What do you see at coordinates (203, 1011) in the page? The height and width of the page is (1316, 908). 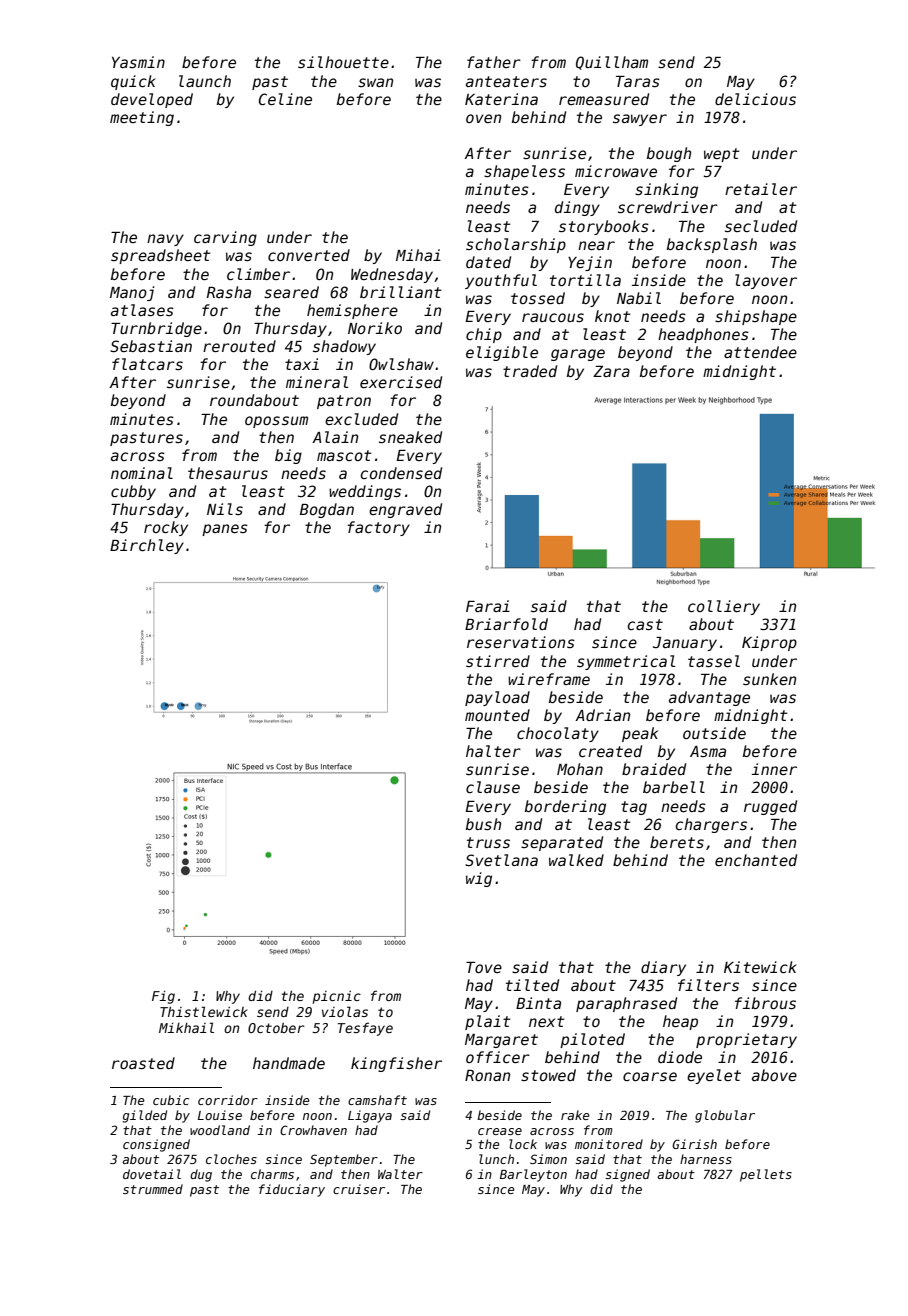 I see `Thistlewick` at bounding box center [203, 1011].
